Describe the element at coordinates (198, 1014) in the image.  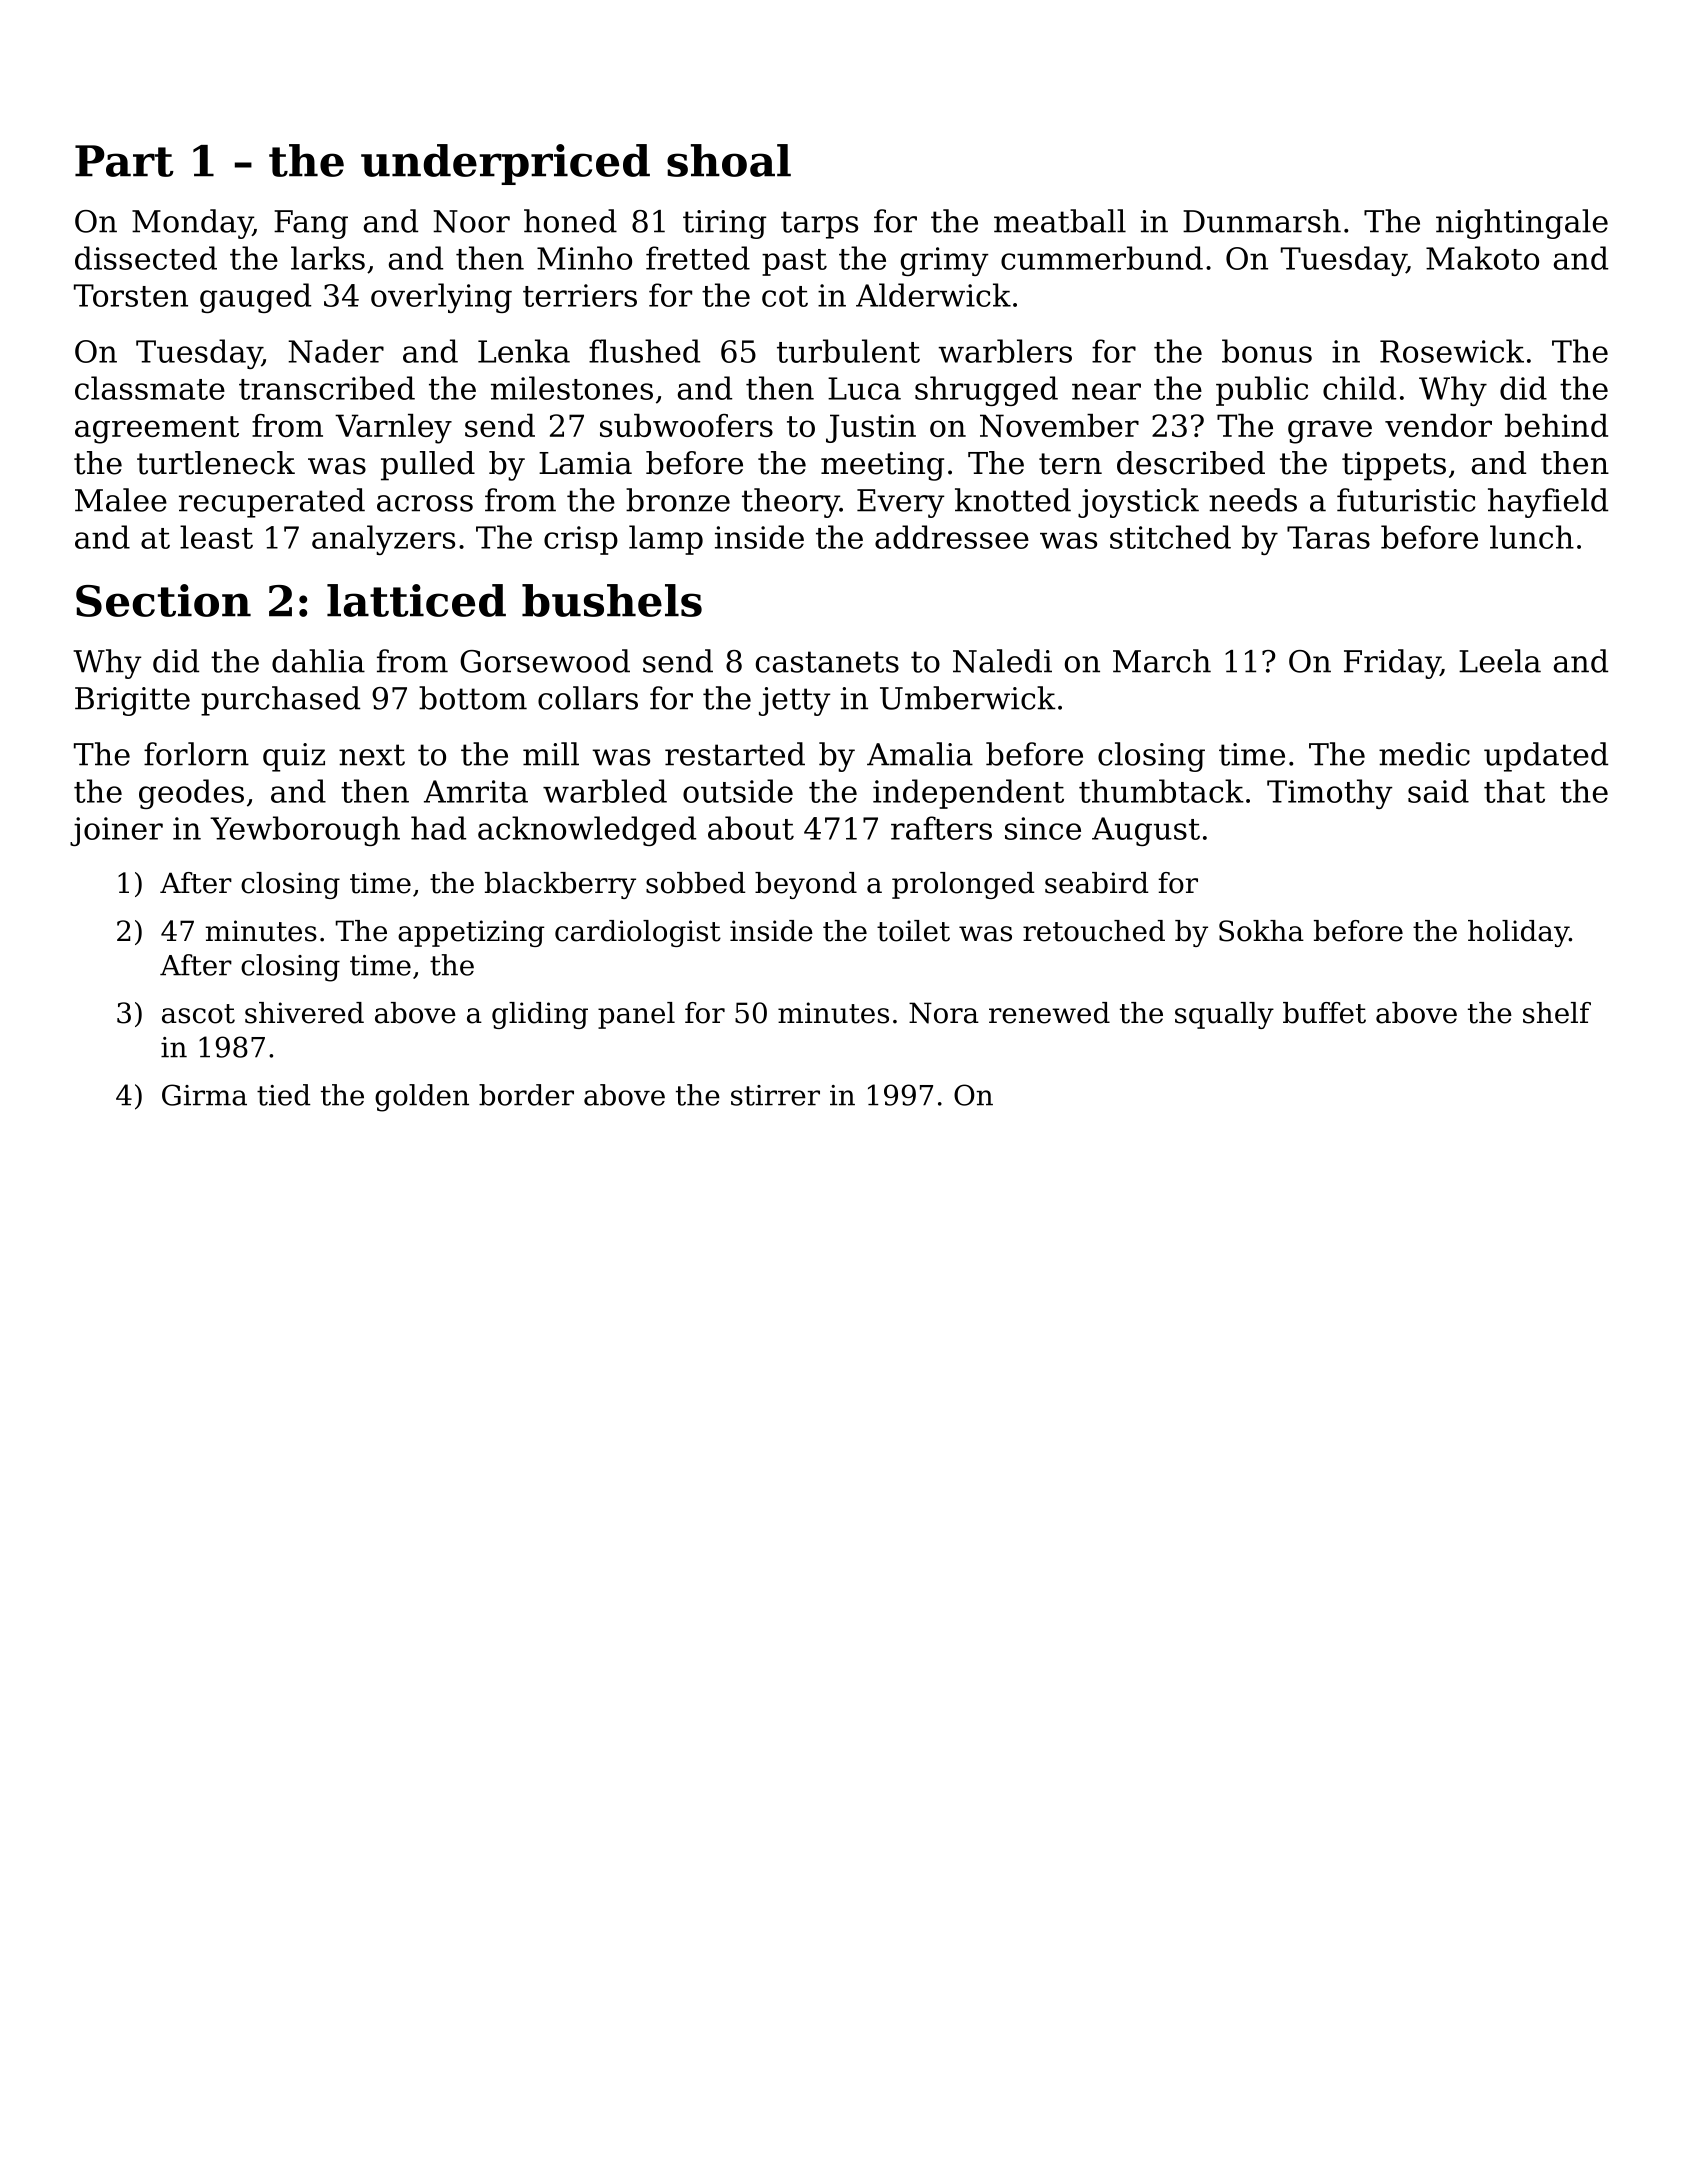
I see `ascot` at that location.
